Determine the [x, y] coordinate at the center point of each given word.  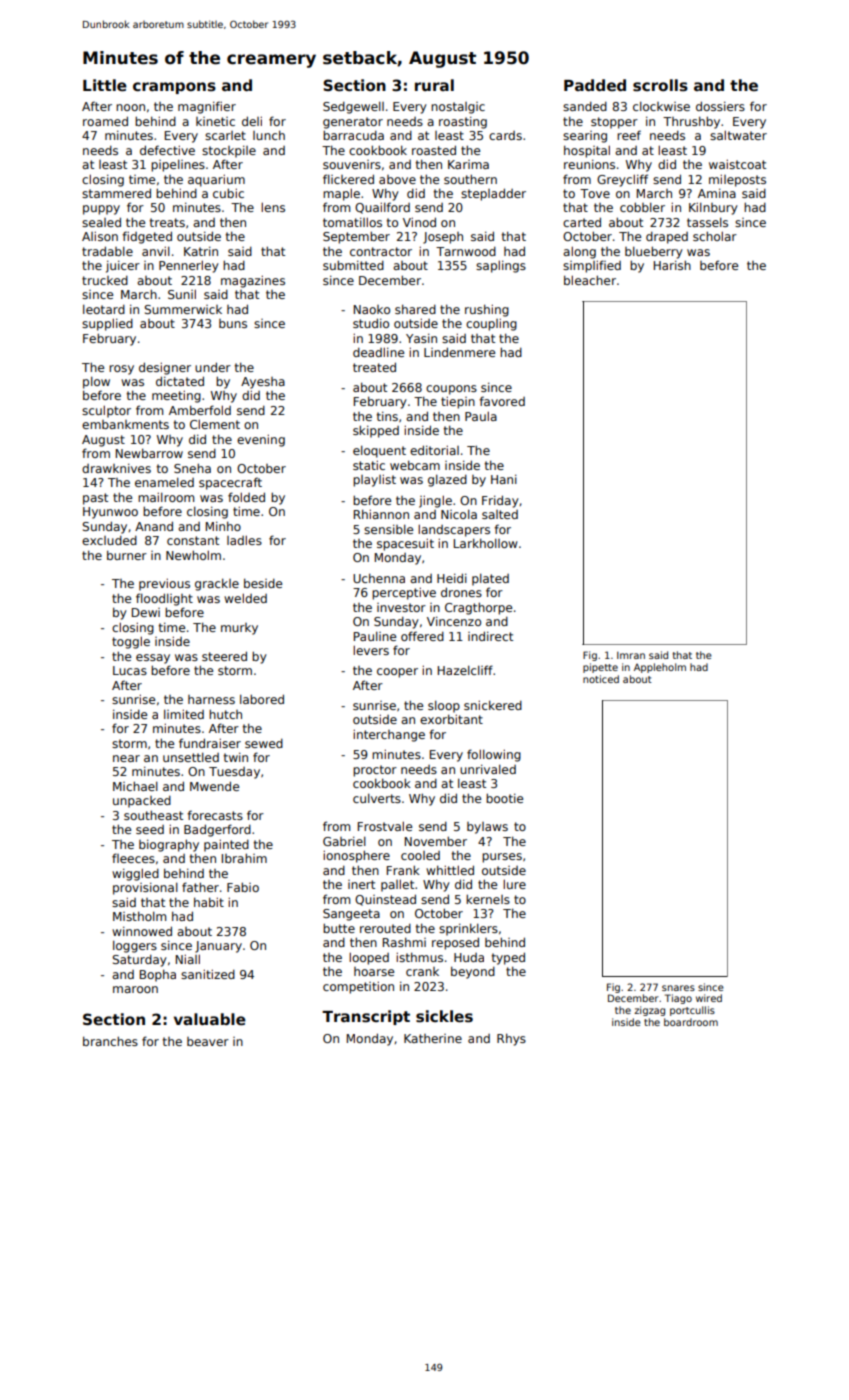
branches [110, 1041]
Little [105, 85]
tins [387, 416]
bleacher [590, 280]
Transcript [366, 1017]
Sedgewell [353, 107]
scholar [715, 236]
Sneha [192, 468]
